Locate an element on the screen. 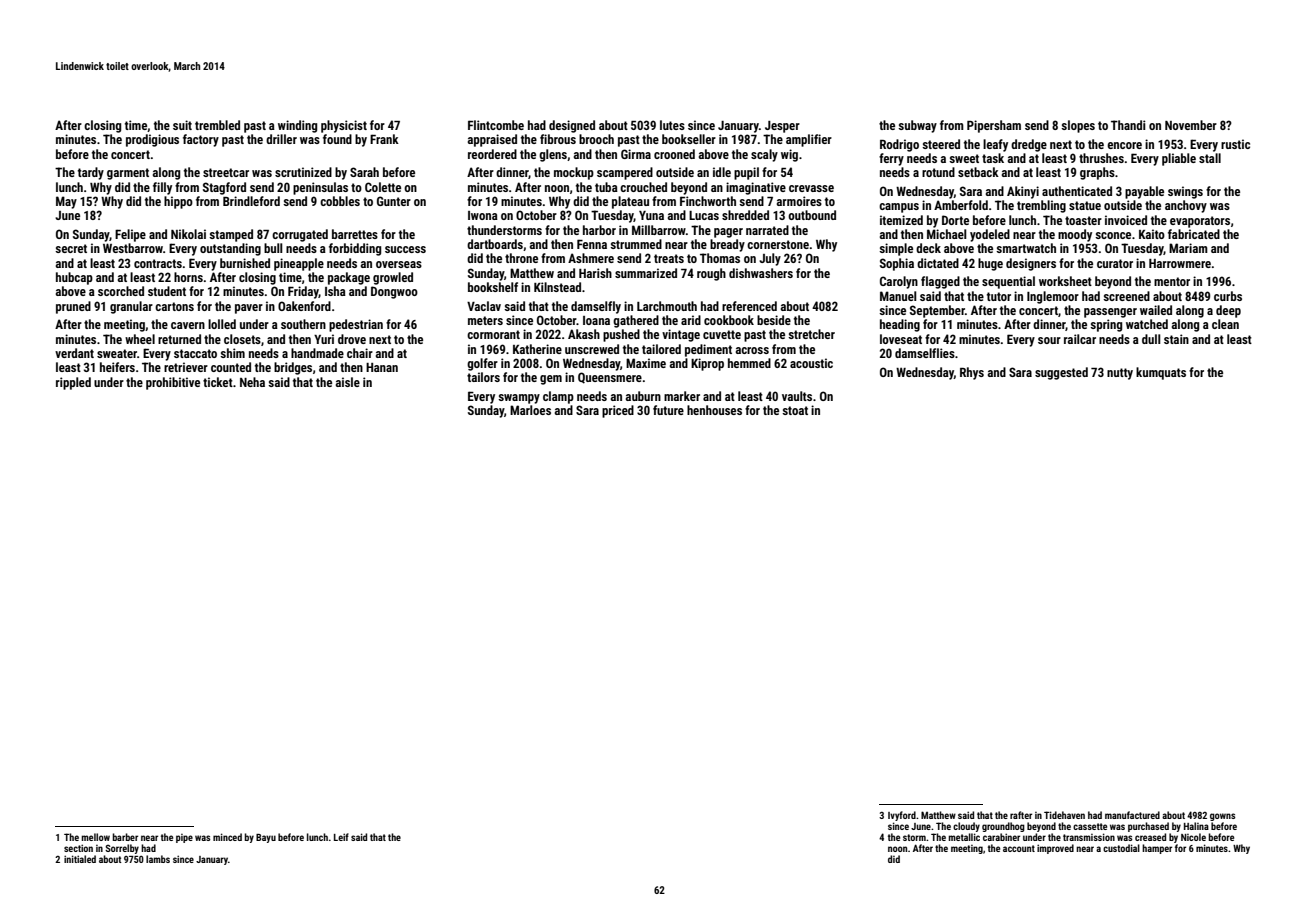 The image size is (1308, 924). account is located at coordinates (1019, 848).
